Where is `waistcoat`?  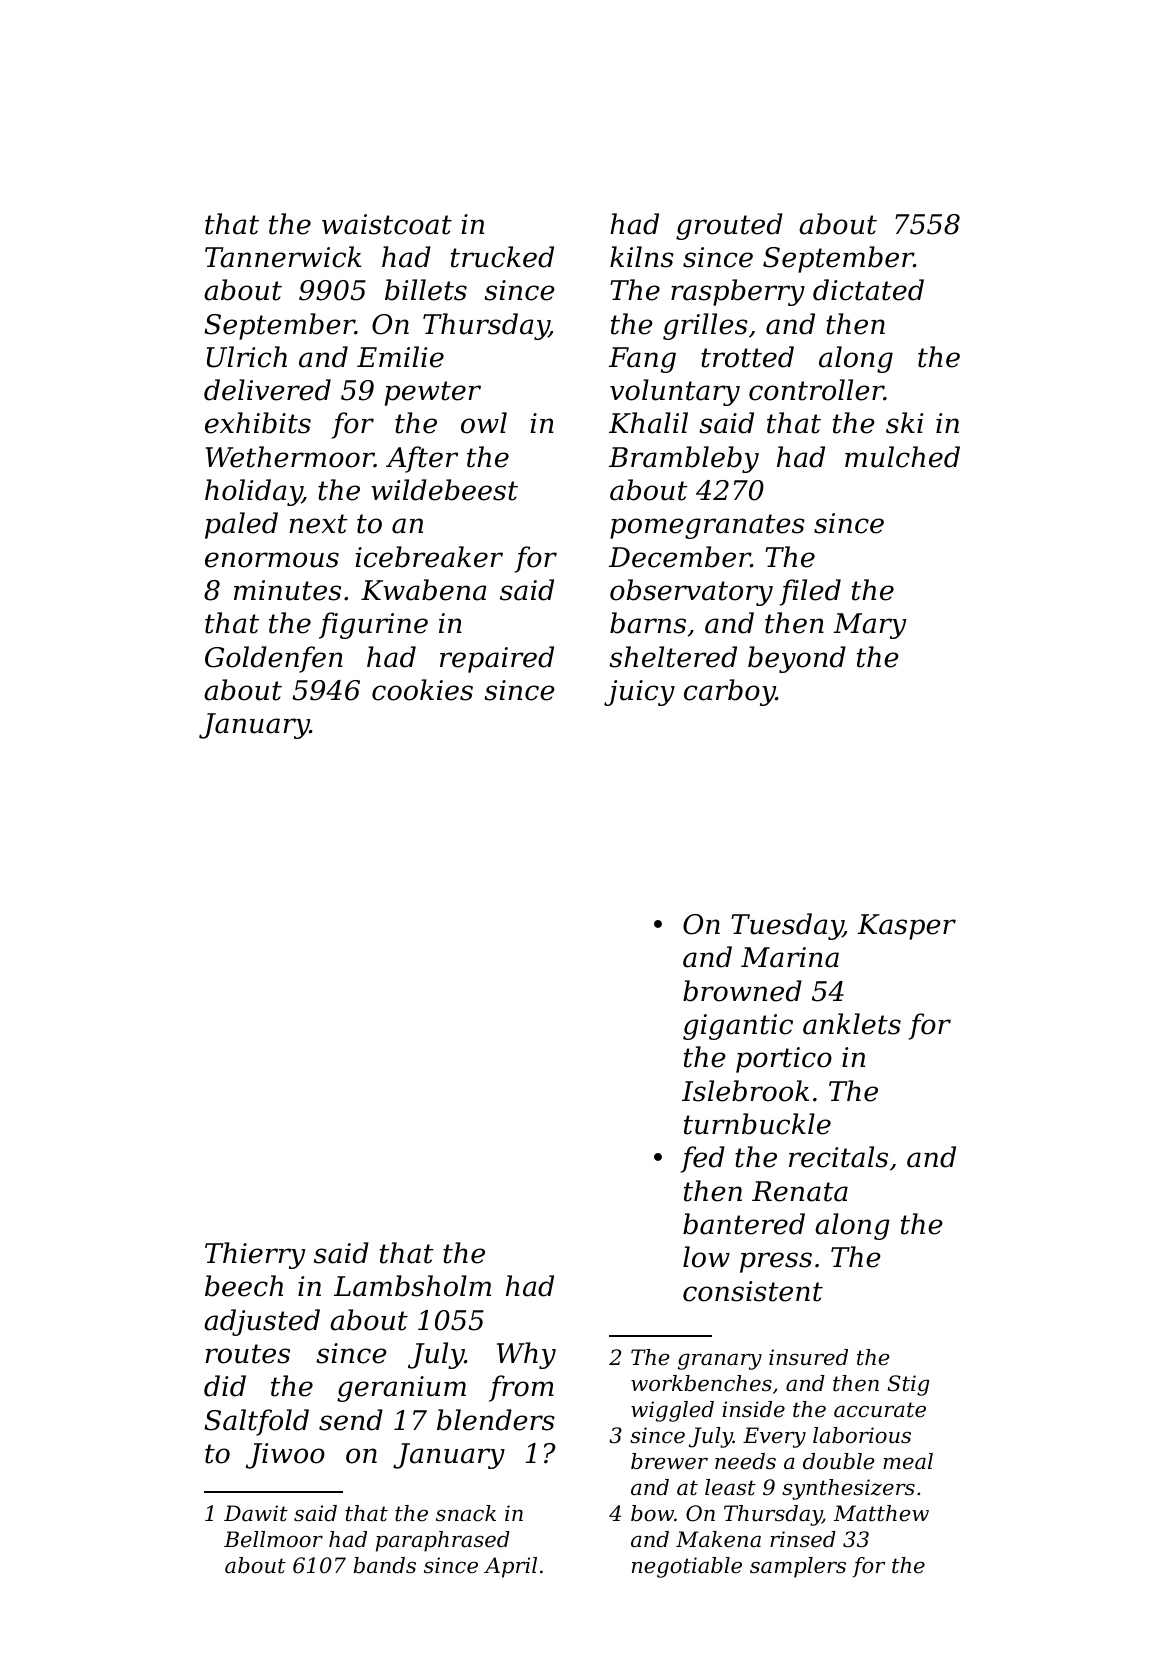 waistcoat is located at coordinates (387, 224).
